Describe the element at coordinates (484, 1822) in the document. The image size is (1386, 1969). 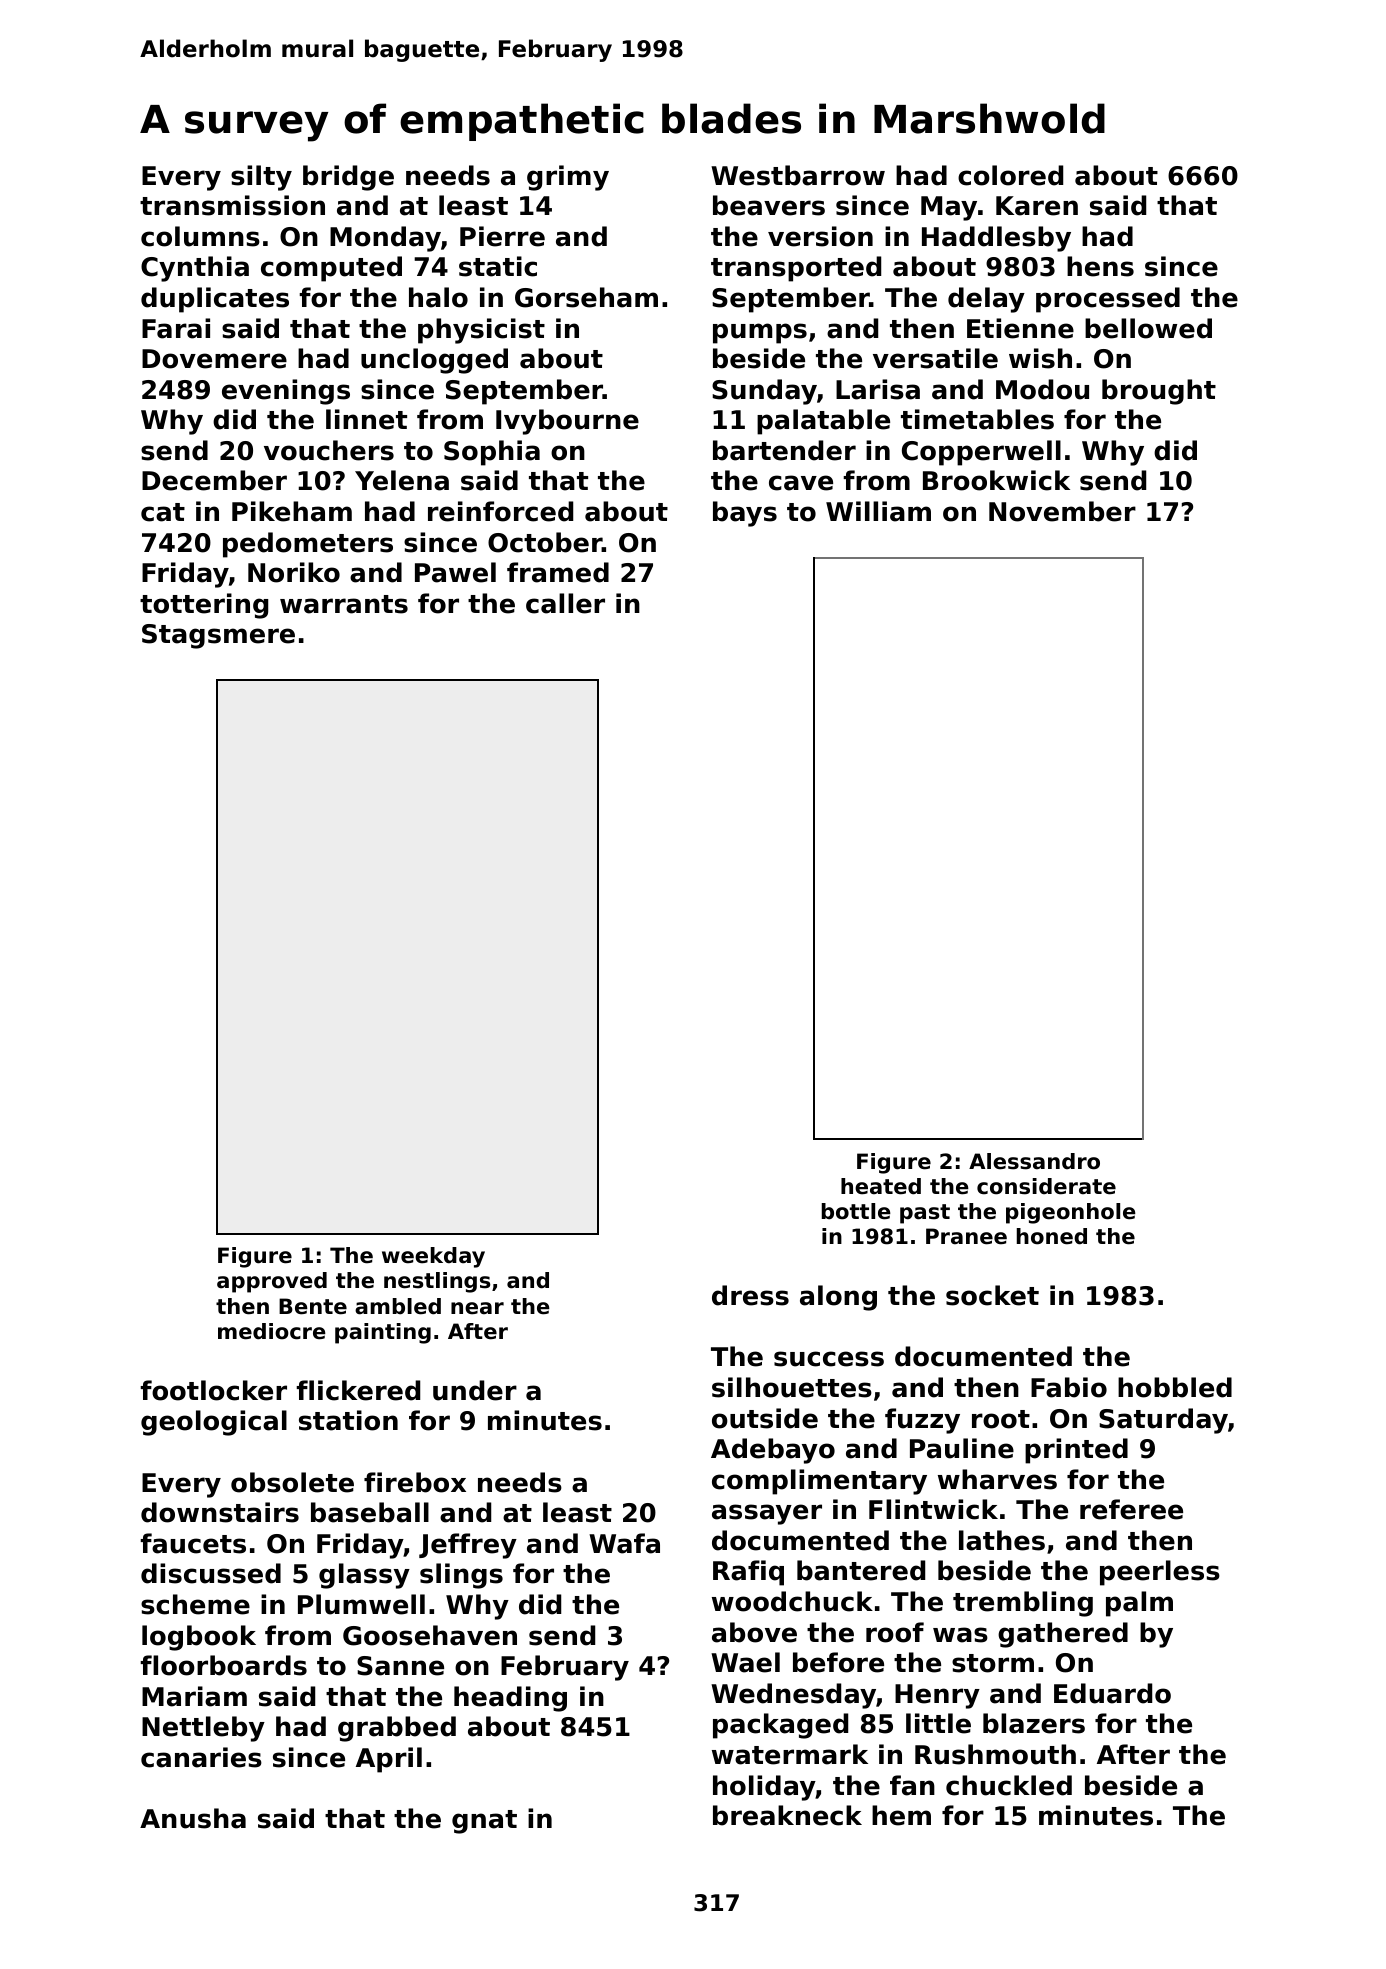
I see `gnat` at that location.
